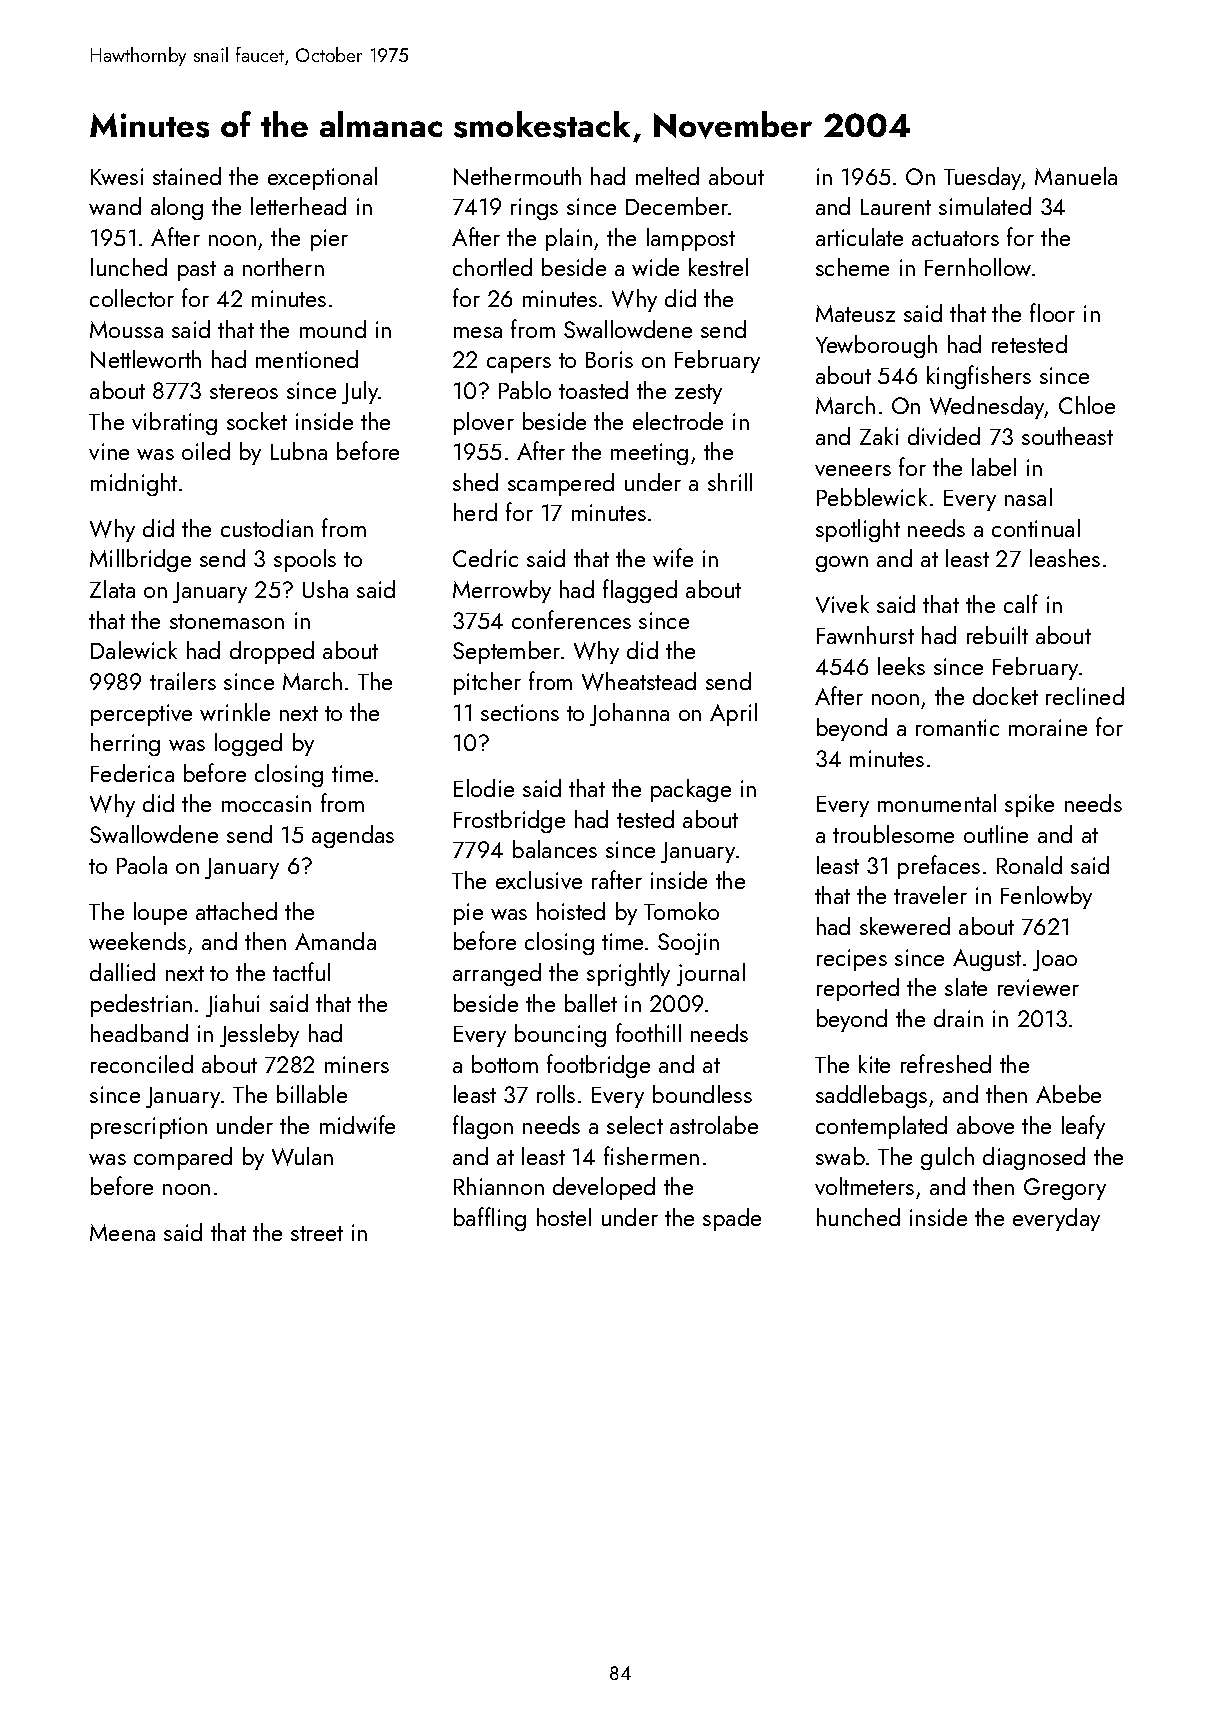  What do you see at coordinates (698, 394) in the screenshot?
I see `zesty` at bounding box center [698, 394].
